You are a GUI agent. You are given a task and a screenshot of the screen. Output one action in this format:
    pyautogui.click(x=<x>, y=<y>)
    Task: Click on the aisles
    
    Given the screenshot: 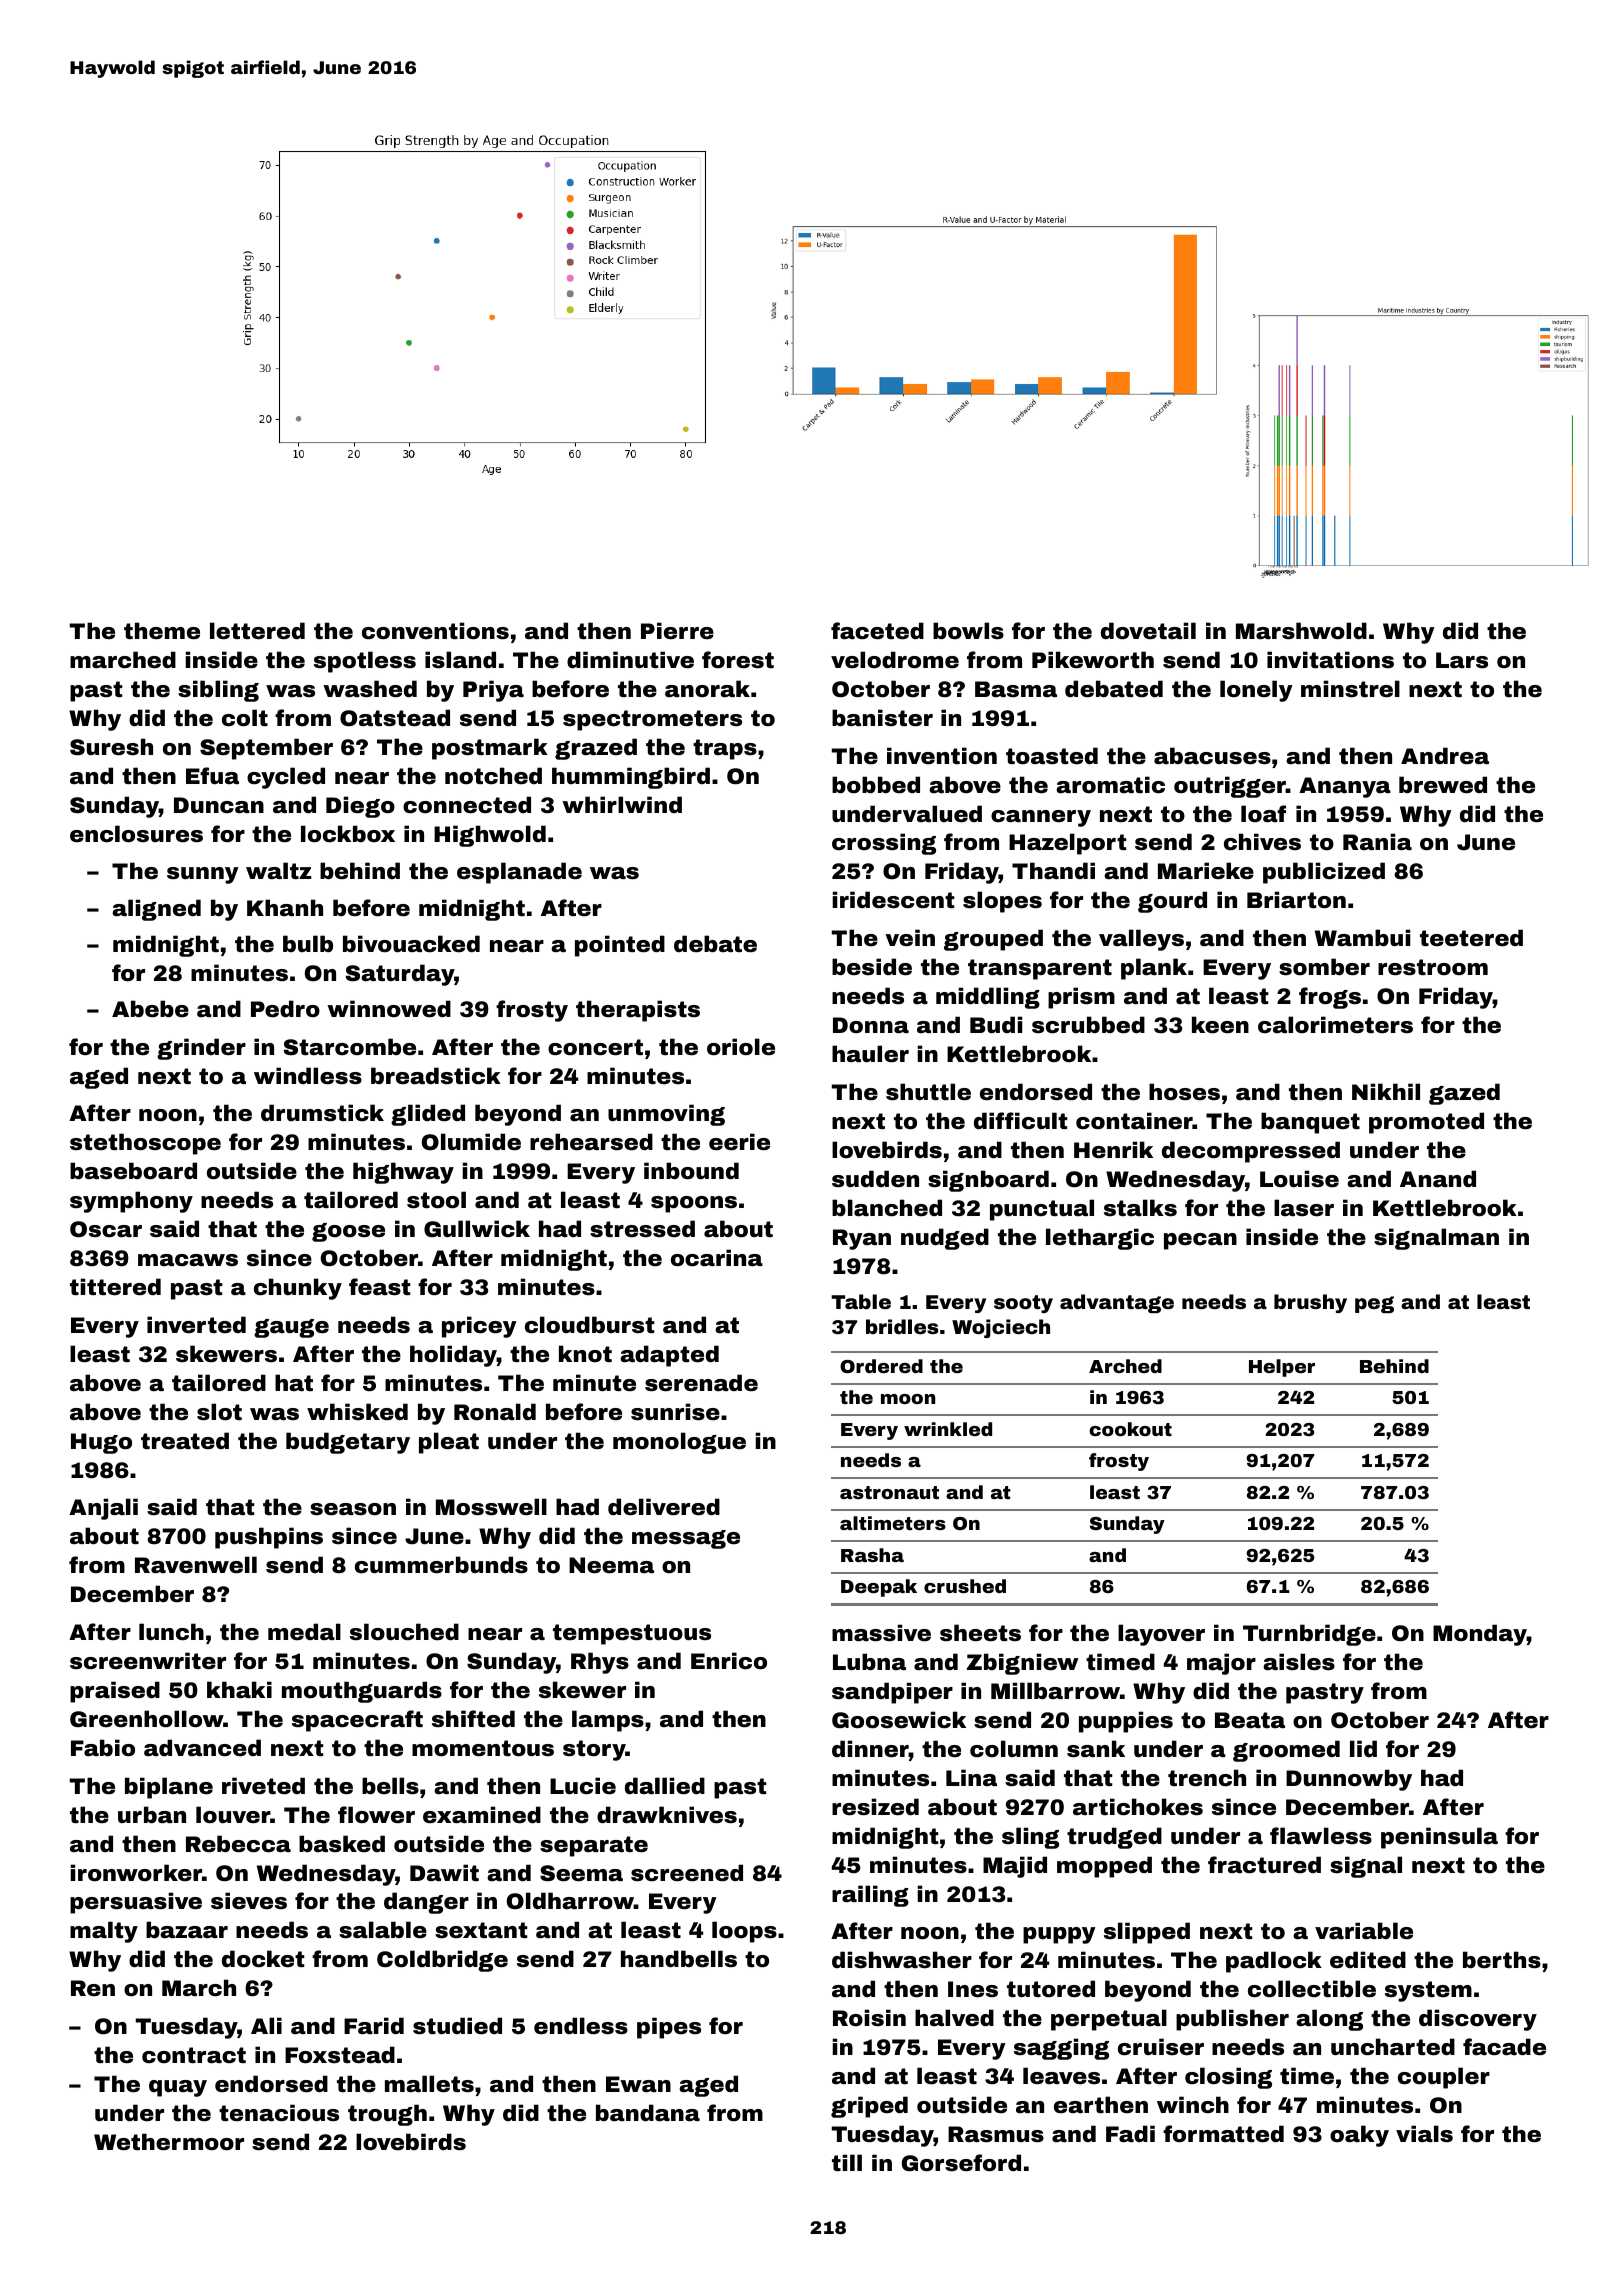 What is the action you would take?
    pyautogui.click(x=1299, y=1662)
